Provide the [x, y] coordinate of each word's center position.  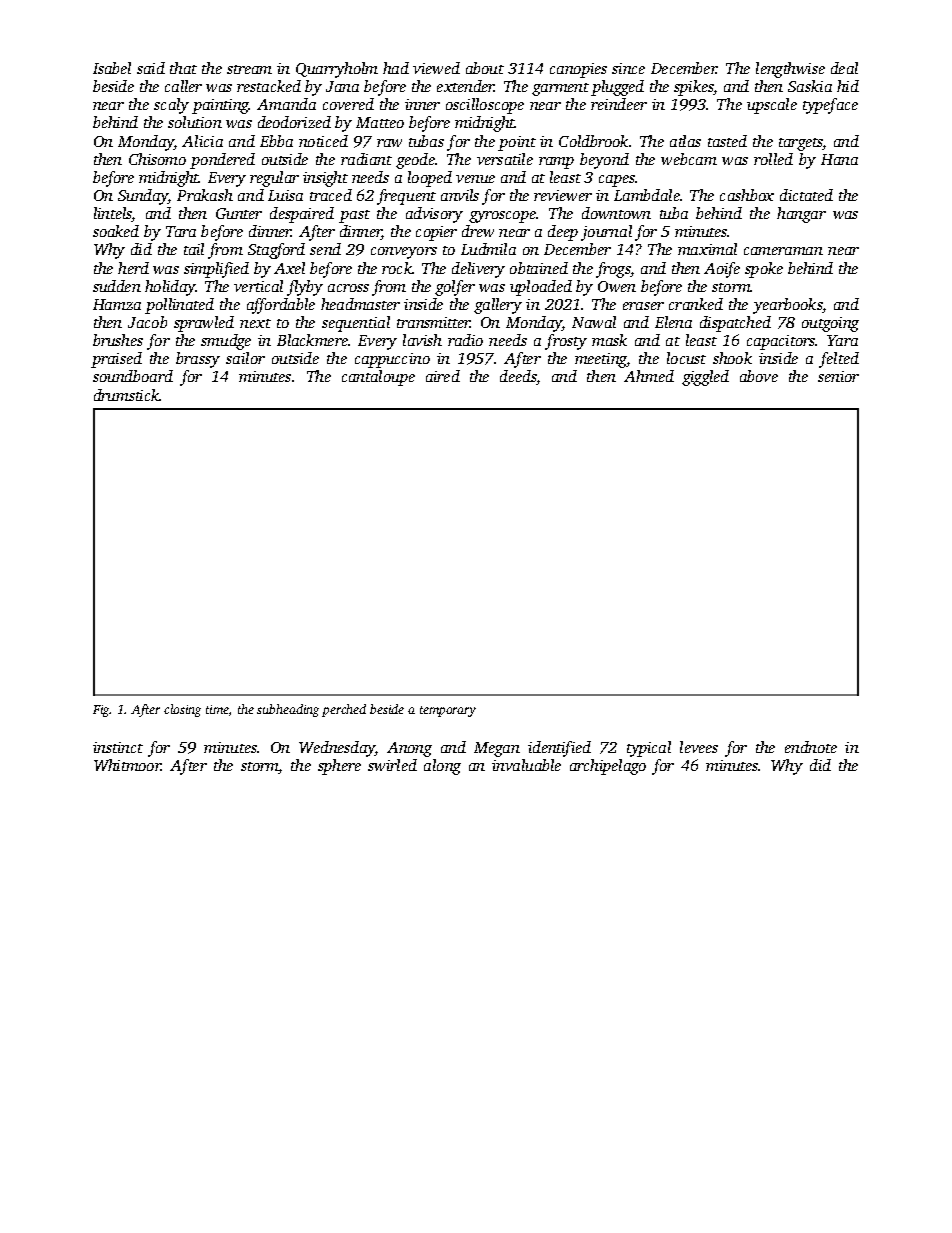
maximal [707, 249]
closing [182, 710]
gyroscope [502, 217]
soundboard [133, 376]
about [485, 68]
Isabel [112, 68]
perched [344, 710]
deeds [518, 376]
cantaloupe [378, 378]
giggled [705, 378]
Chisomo [157, 159]
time [217, 709]
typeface [830, 106]
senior [838, 376]
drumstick [127, 395]
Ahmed [649, 376]
